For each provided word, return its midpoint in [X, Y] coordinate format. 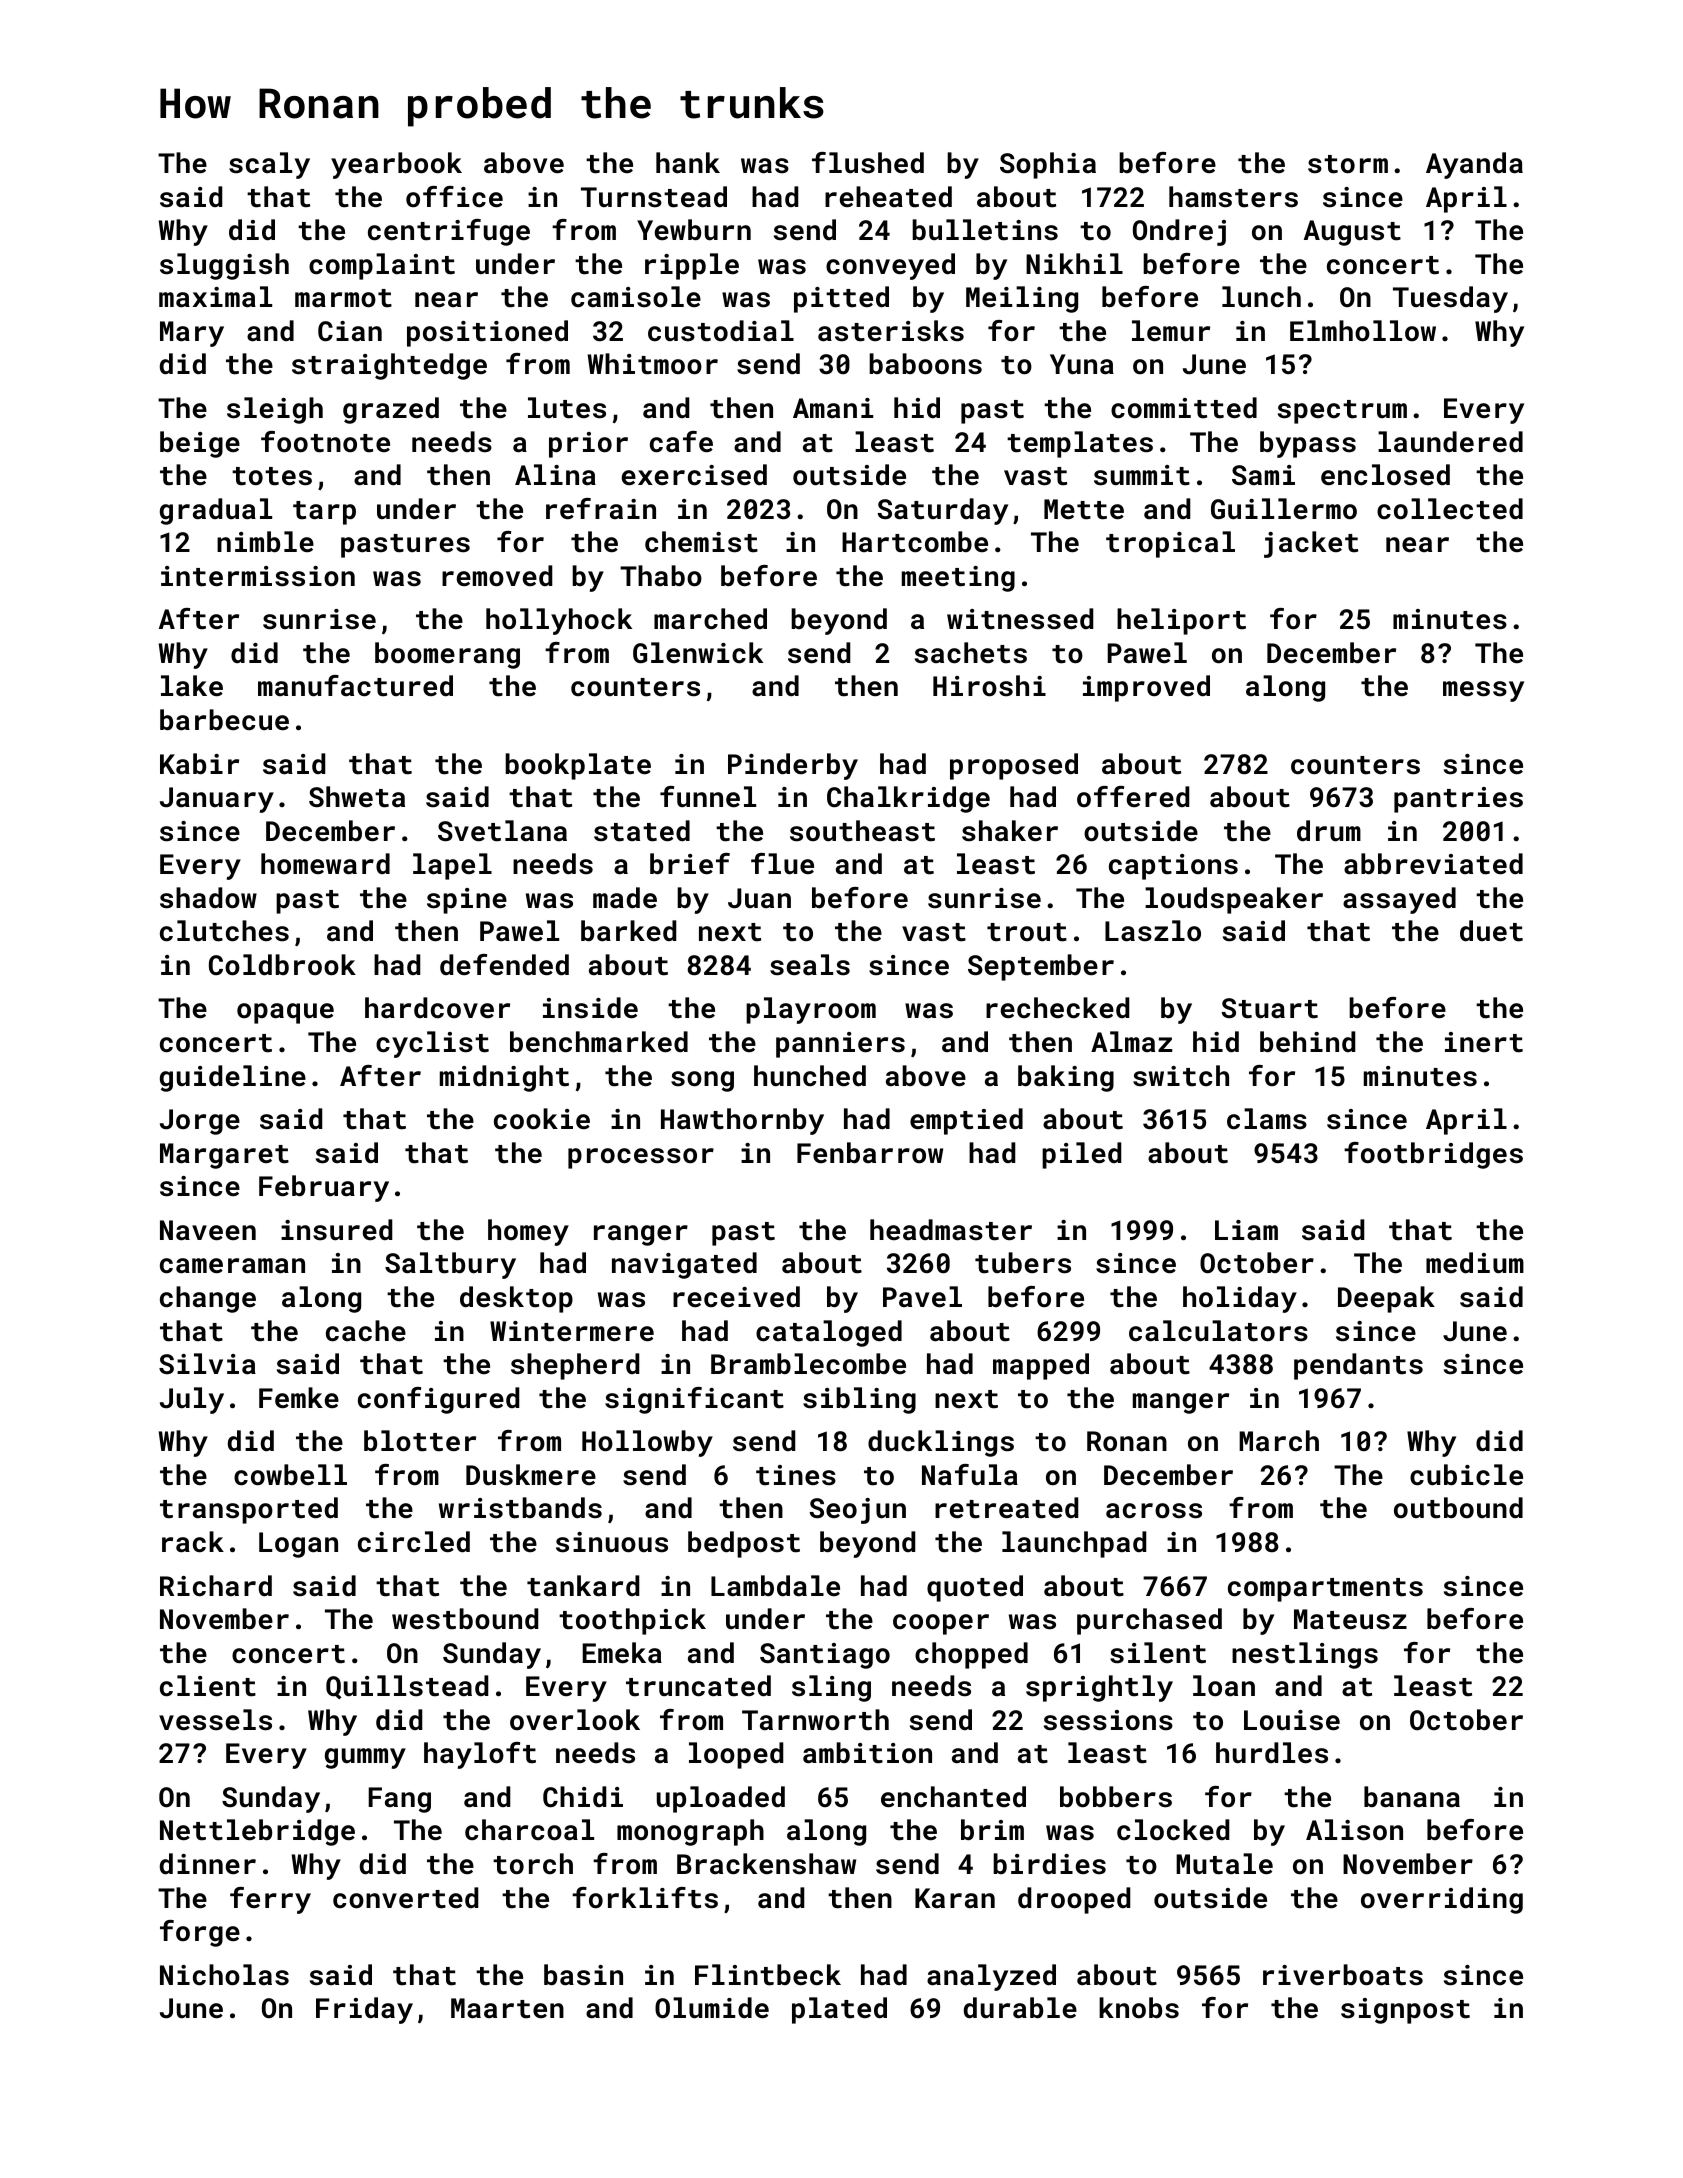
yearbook [396, 165]
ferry [270, 1900]
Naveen [208, 1230]
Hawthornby [742, 1121]
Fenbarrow [870, 1153]
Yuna [1082, 364]
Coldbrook [282, 965]
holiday [1240, 1299]
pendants [1358, 1366]
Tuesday [1450, 299]
